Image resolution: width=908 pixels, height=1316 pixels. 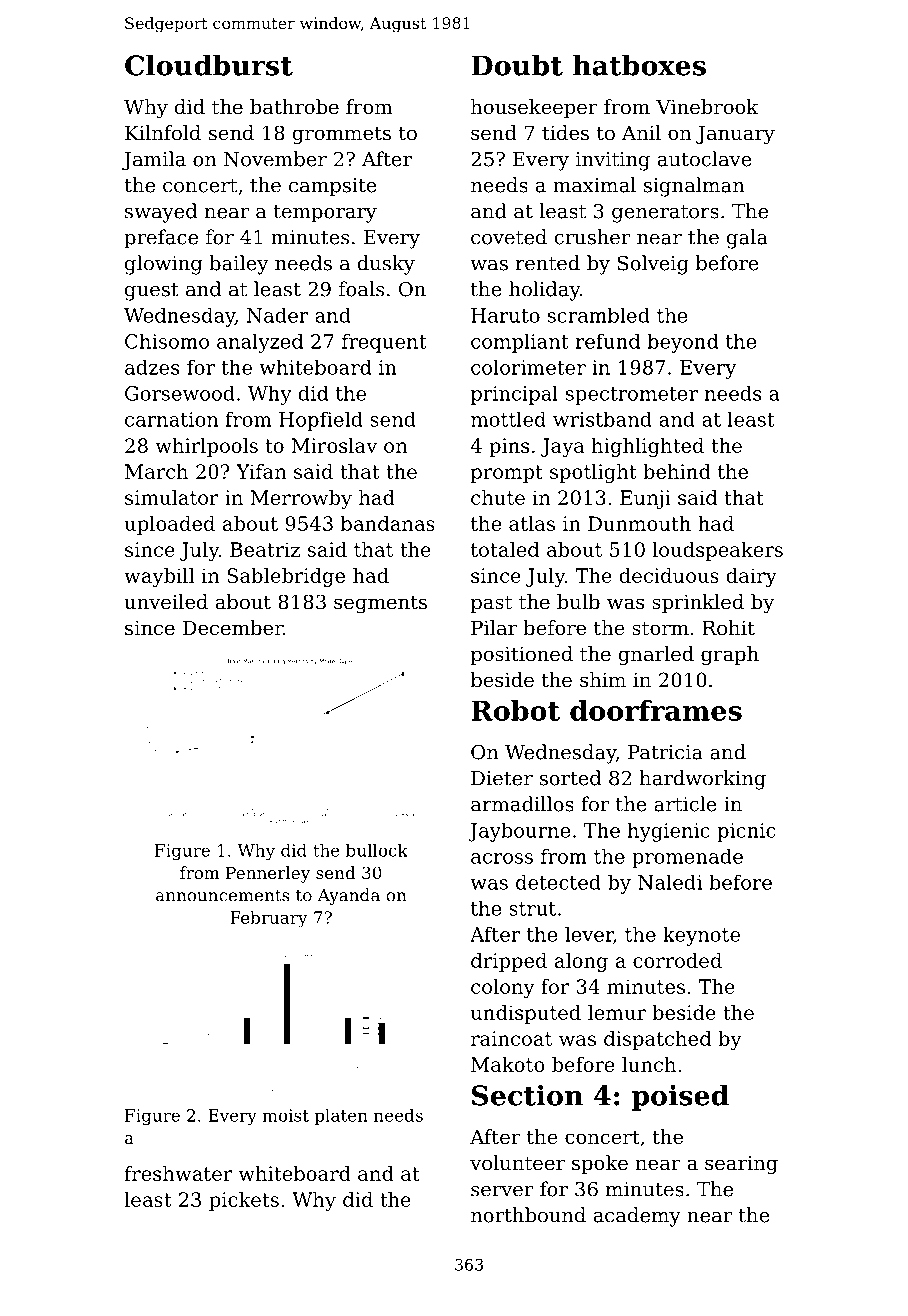 I want to click on lever, so click(x=589, y=935).
